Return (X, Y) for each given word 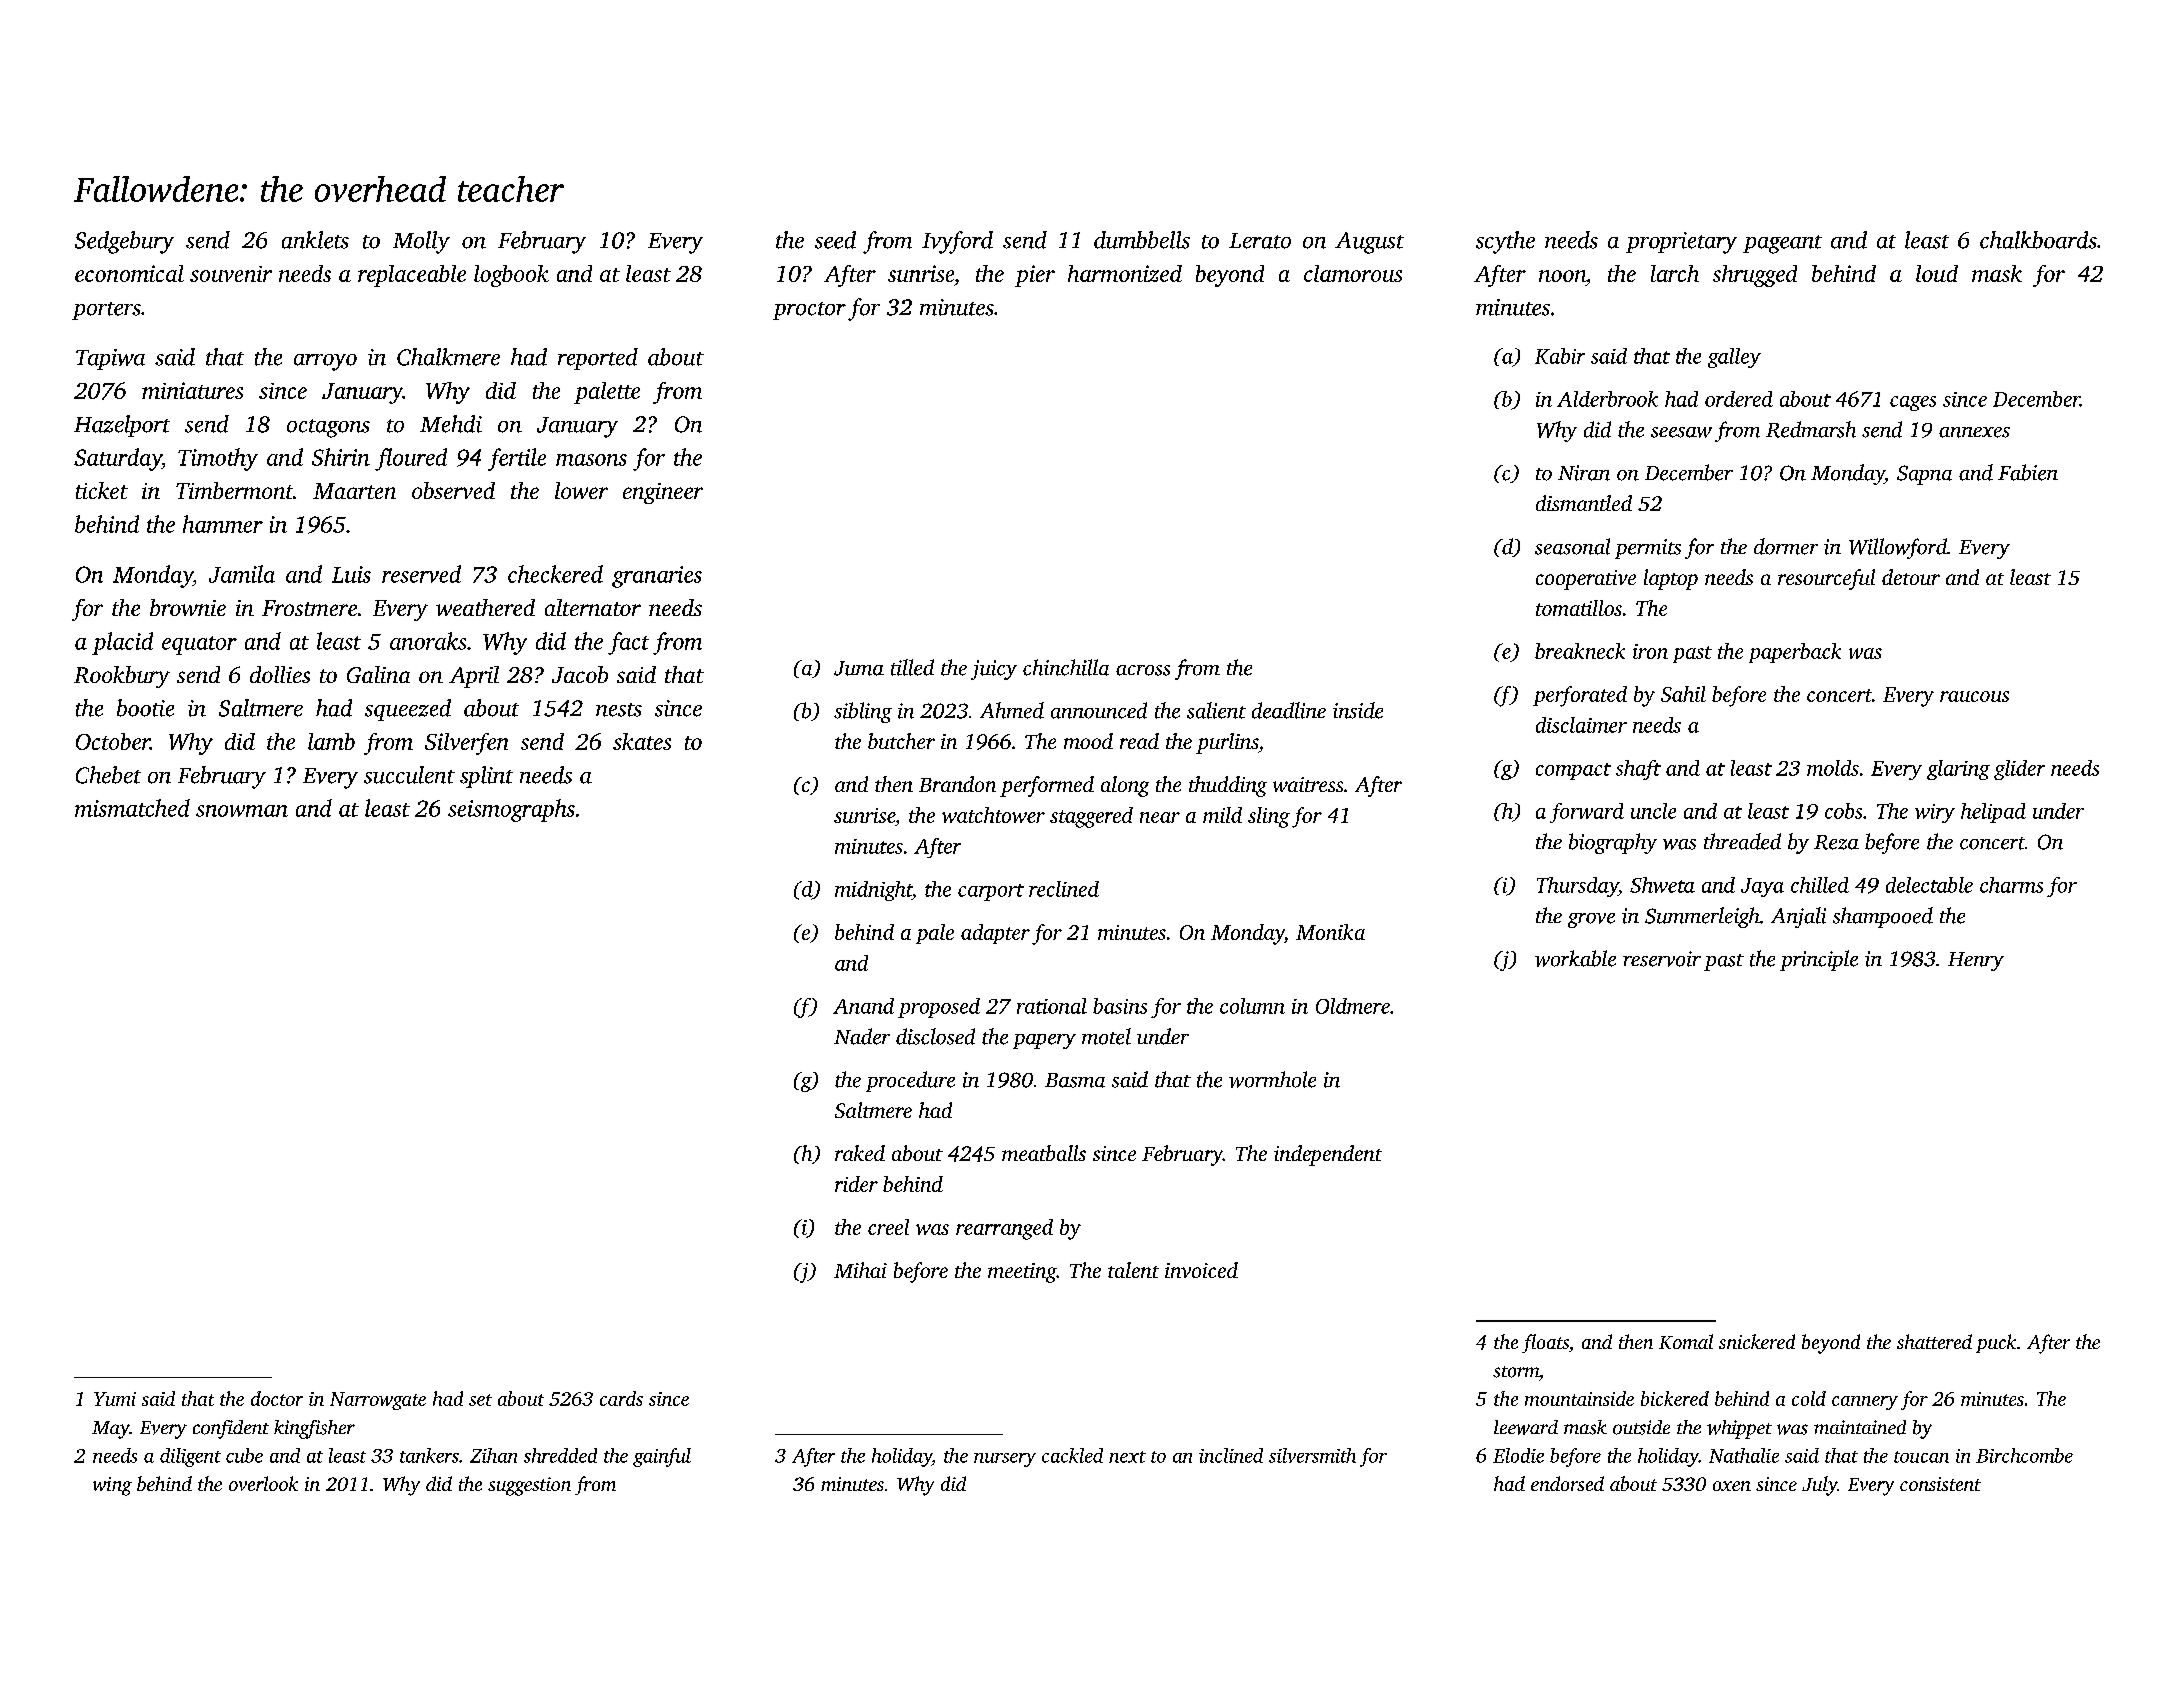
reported (598, 359)
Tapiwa (110, 359)
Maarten (354, 491)
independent (1328, 1155)
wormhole (1272, 1079)
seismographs (511, 810)
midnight (873, 891)
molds (1833, 768)
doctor (277, 1398)
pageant (1782, 244)
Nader (862, 1036)
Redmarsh (1811, 429)
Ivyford (957, 242)
